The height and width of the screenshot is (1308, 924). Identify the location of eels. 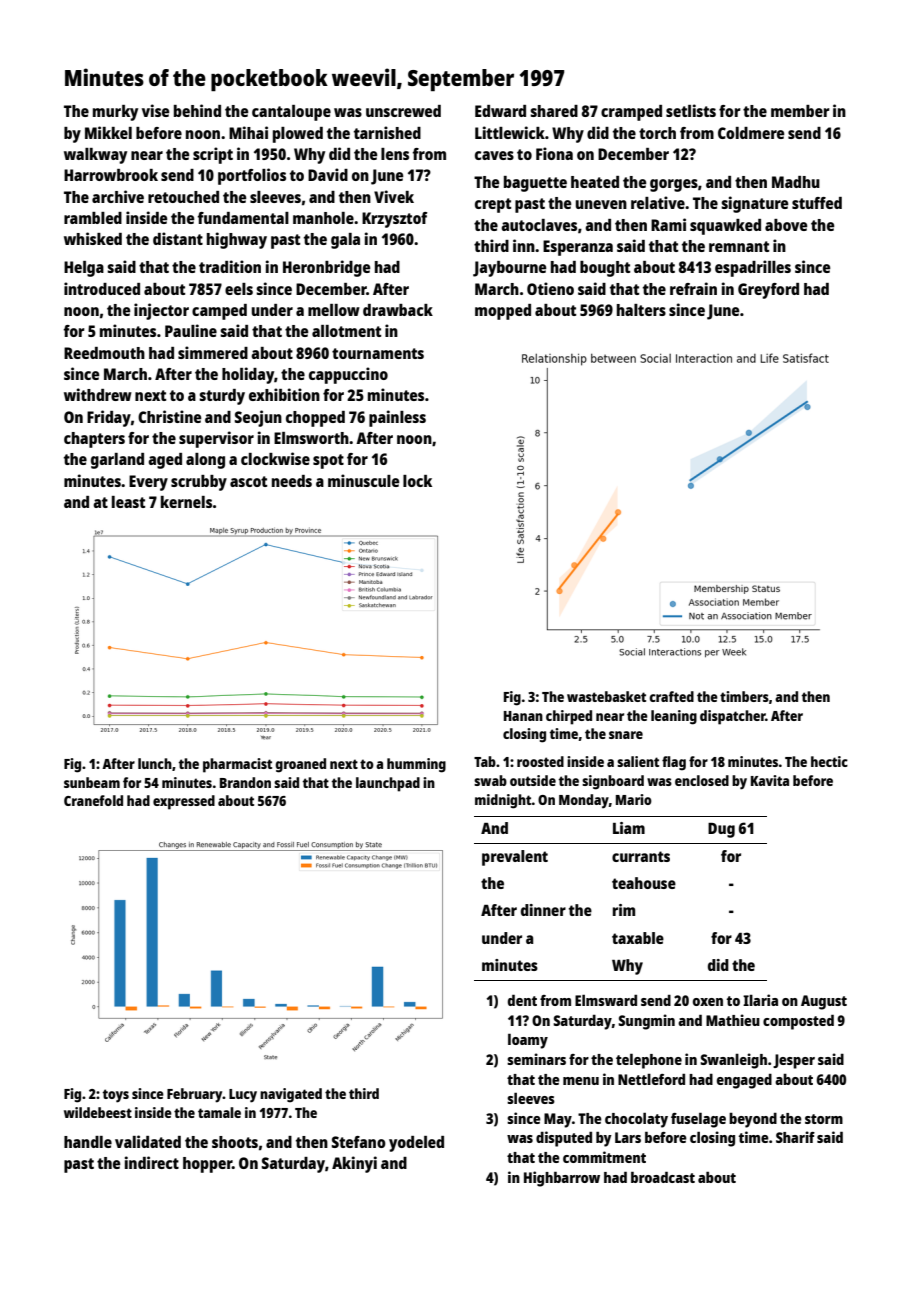
(239, 289).
